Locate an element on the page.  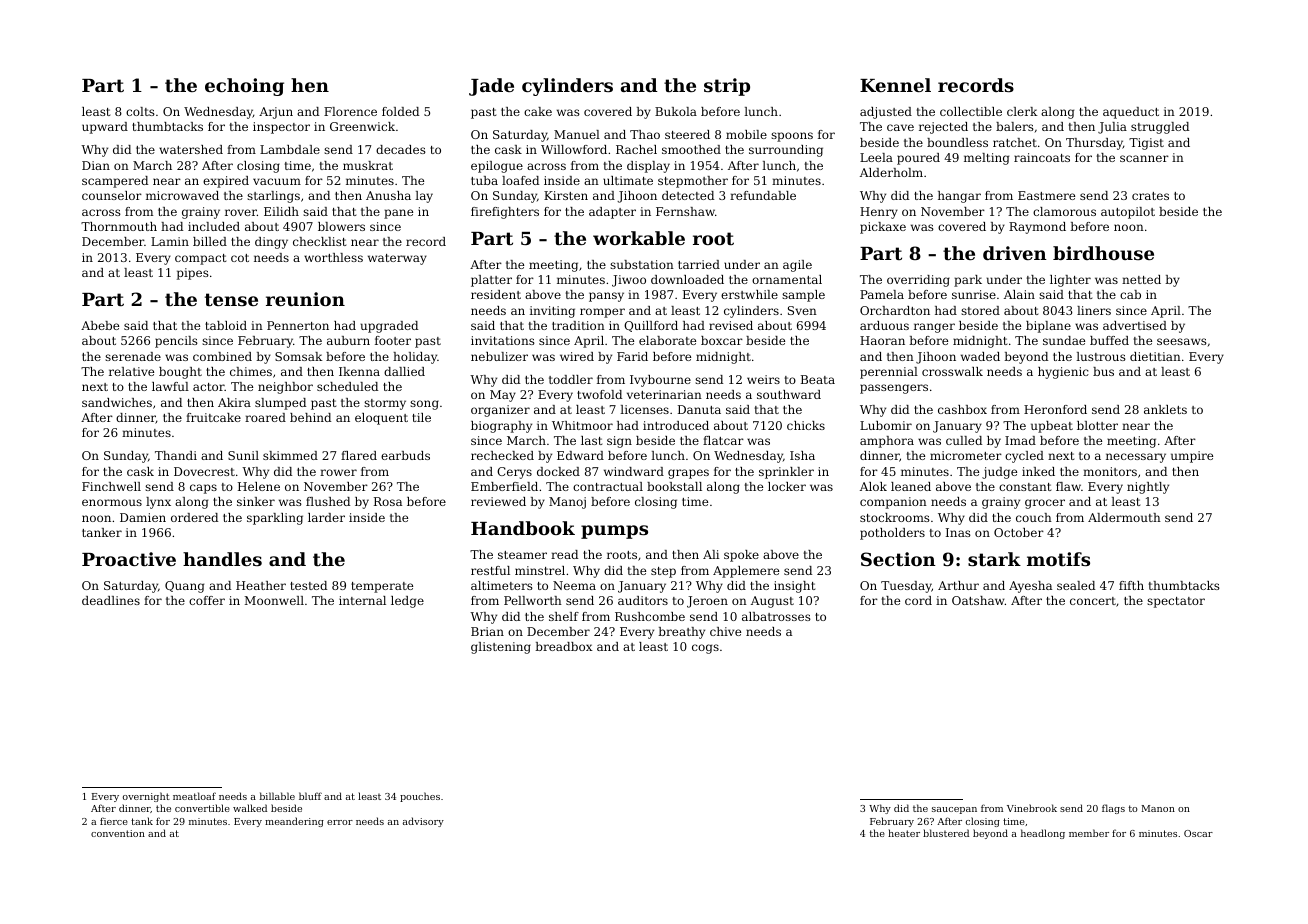
Finchwell is located at coordinates (111, 486).
